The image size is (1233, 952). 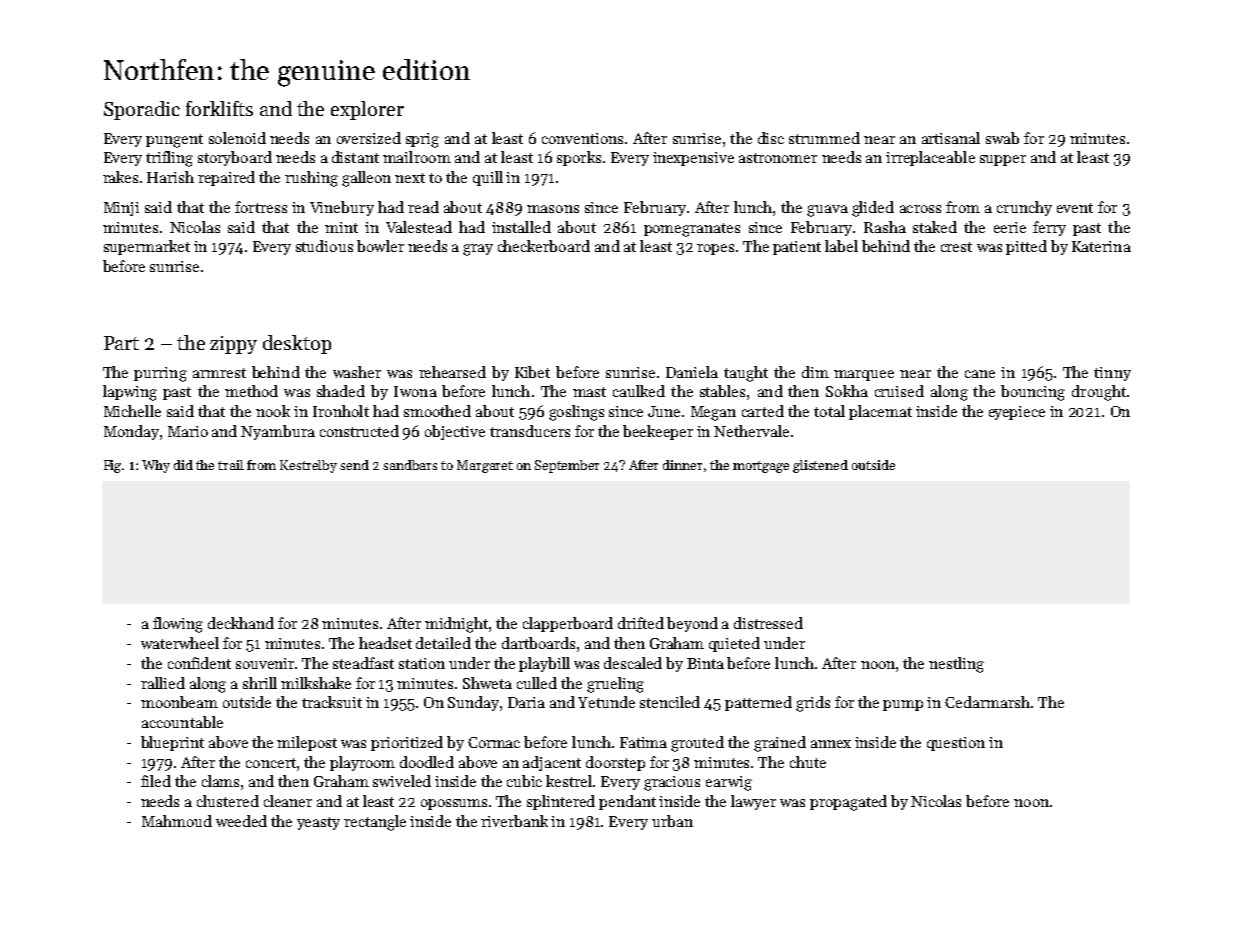 I want to click on swab, so click(x=1002, y=138).
